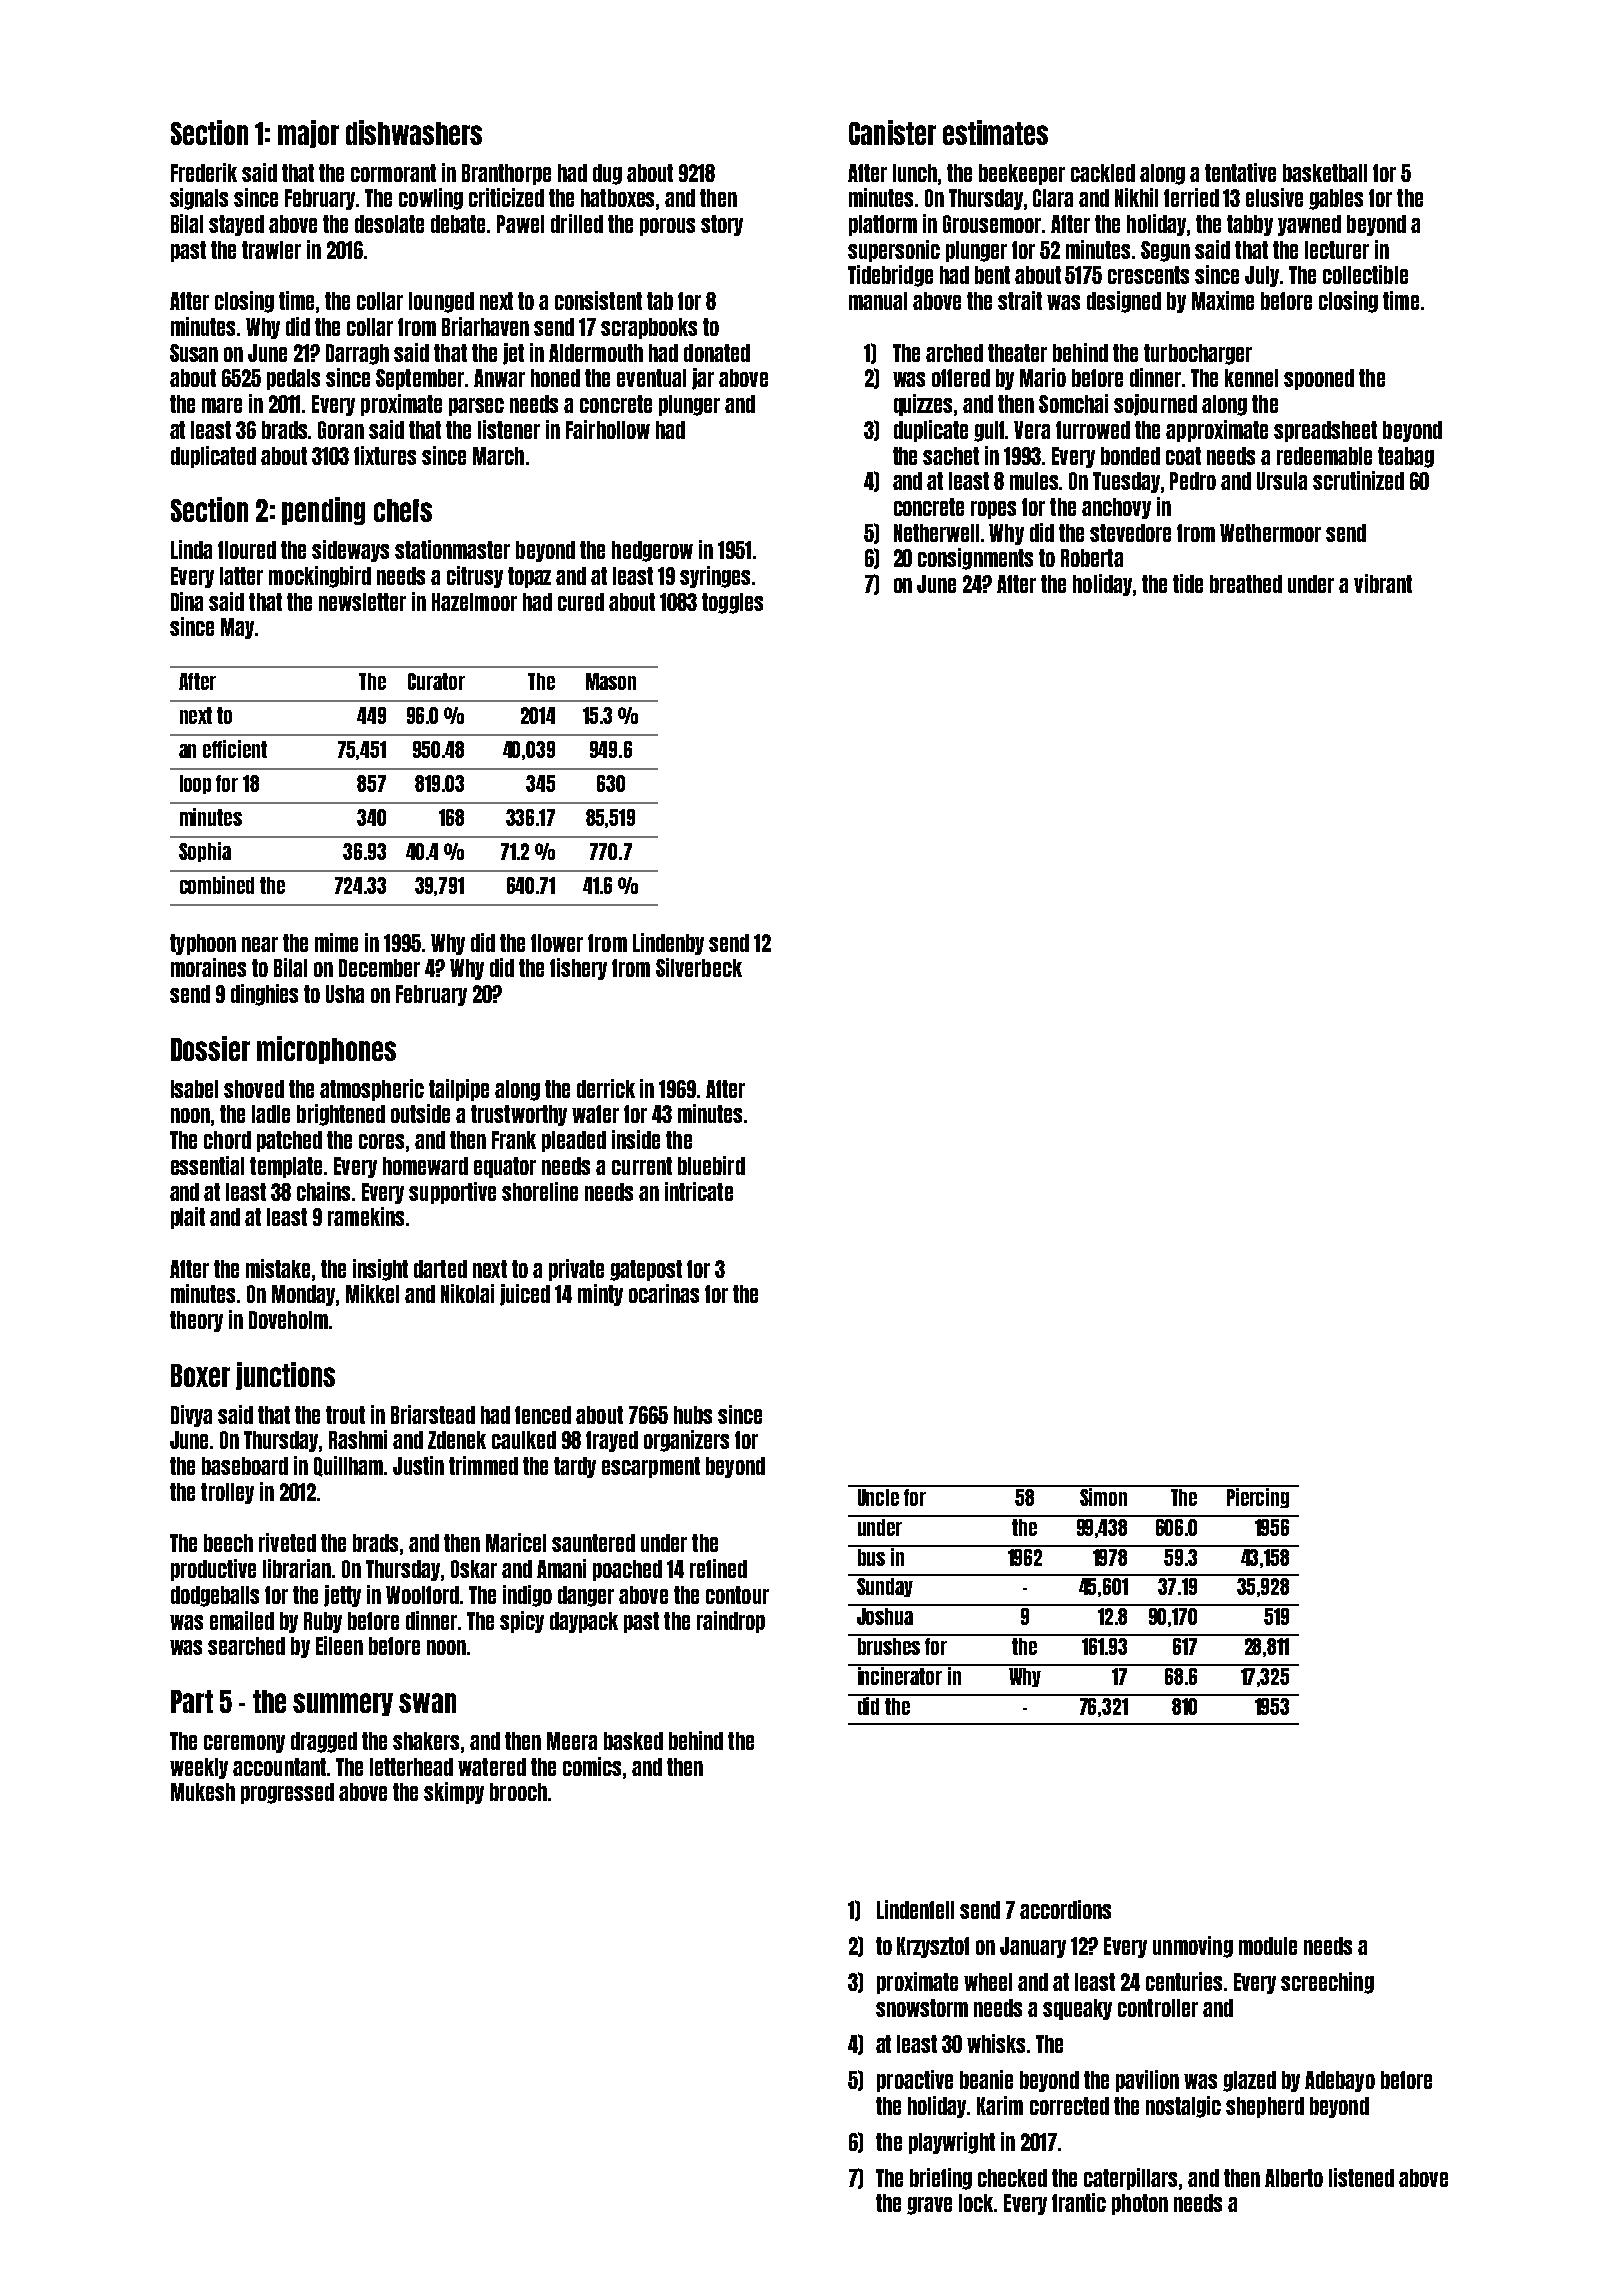  What do you see at coordinates (454, 1793) in the screenshot?
I see `skimpy` at bounding box center [454, 1793].
